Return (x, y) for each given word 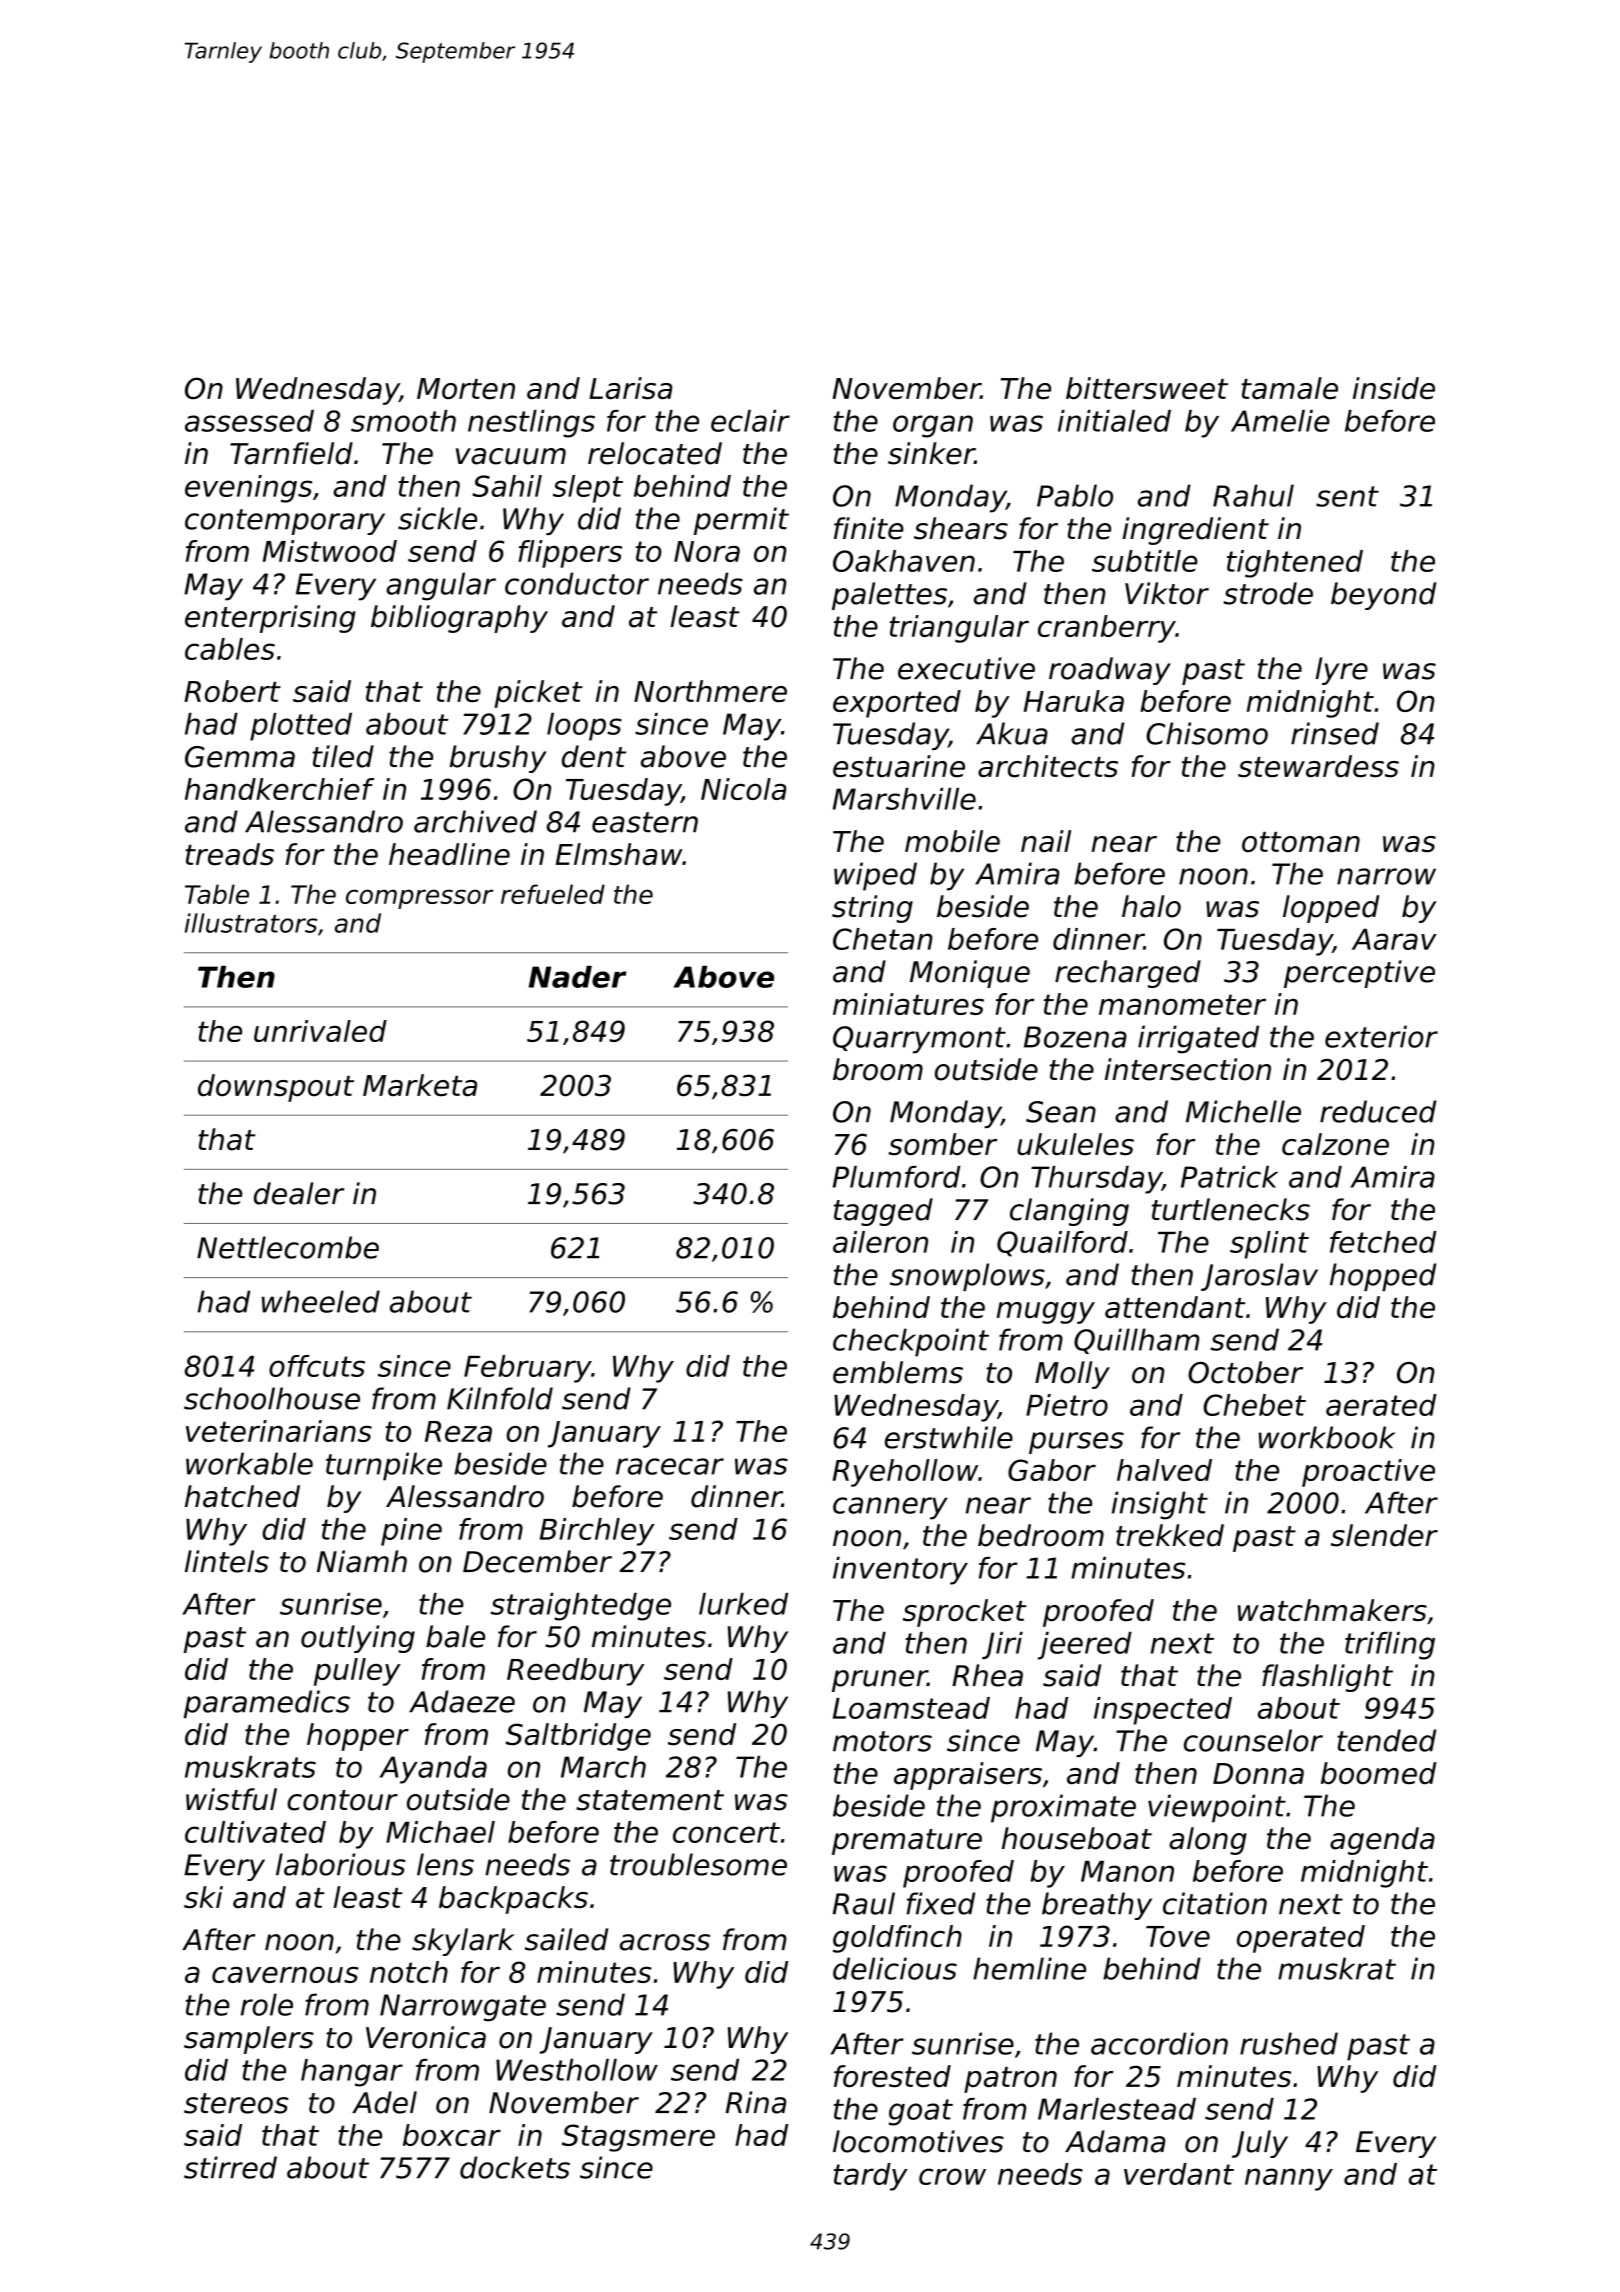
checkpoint (911, 1342)
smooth (403, 421)
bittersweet (1147, 388)
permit (741, 521)
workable (249, 1463)
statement (650, 1800)
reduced (1378, 1111)
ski (203, 1897)
